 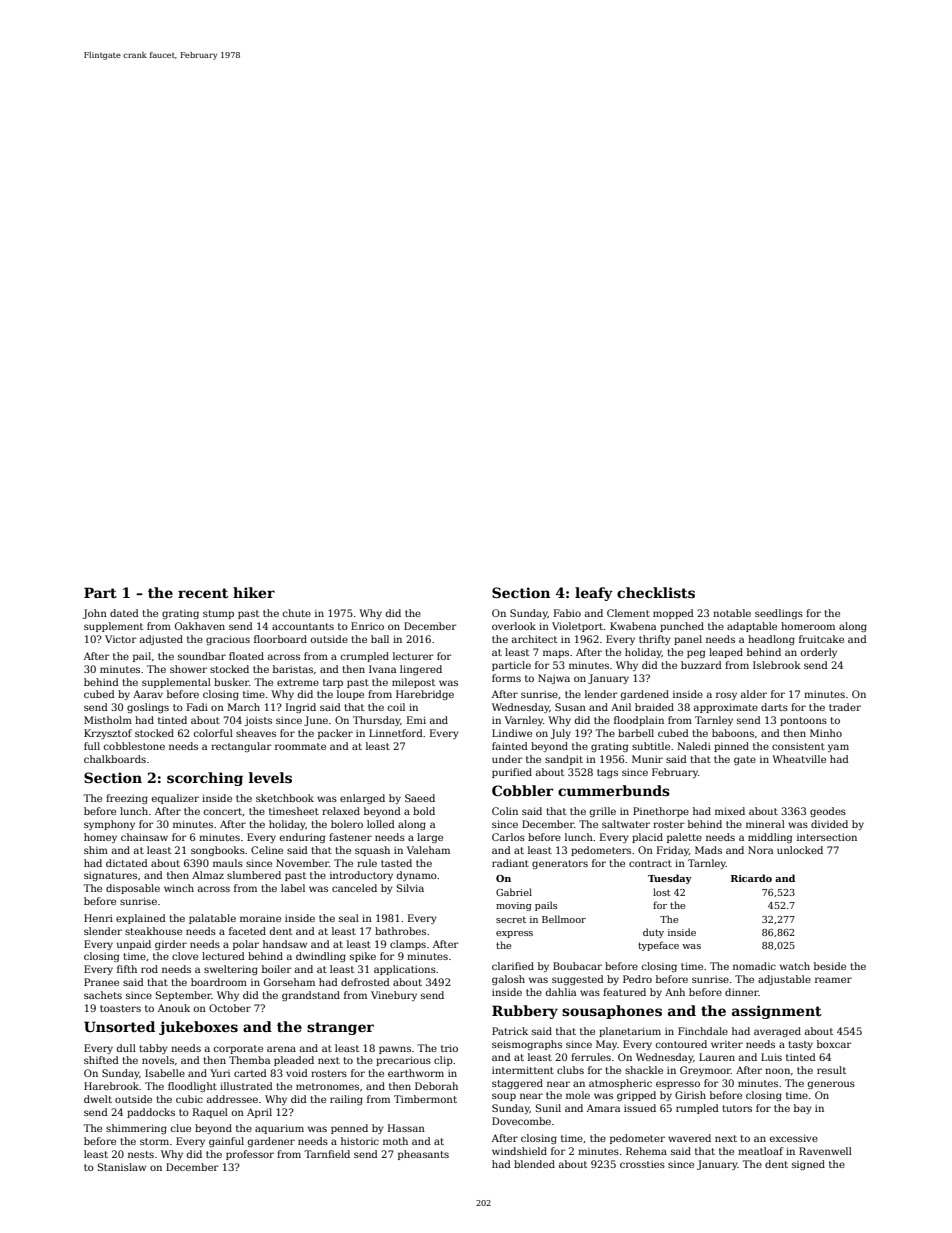 I want to click on watch, so click(x=795, y=966).
